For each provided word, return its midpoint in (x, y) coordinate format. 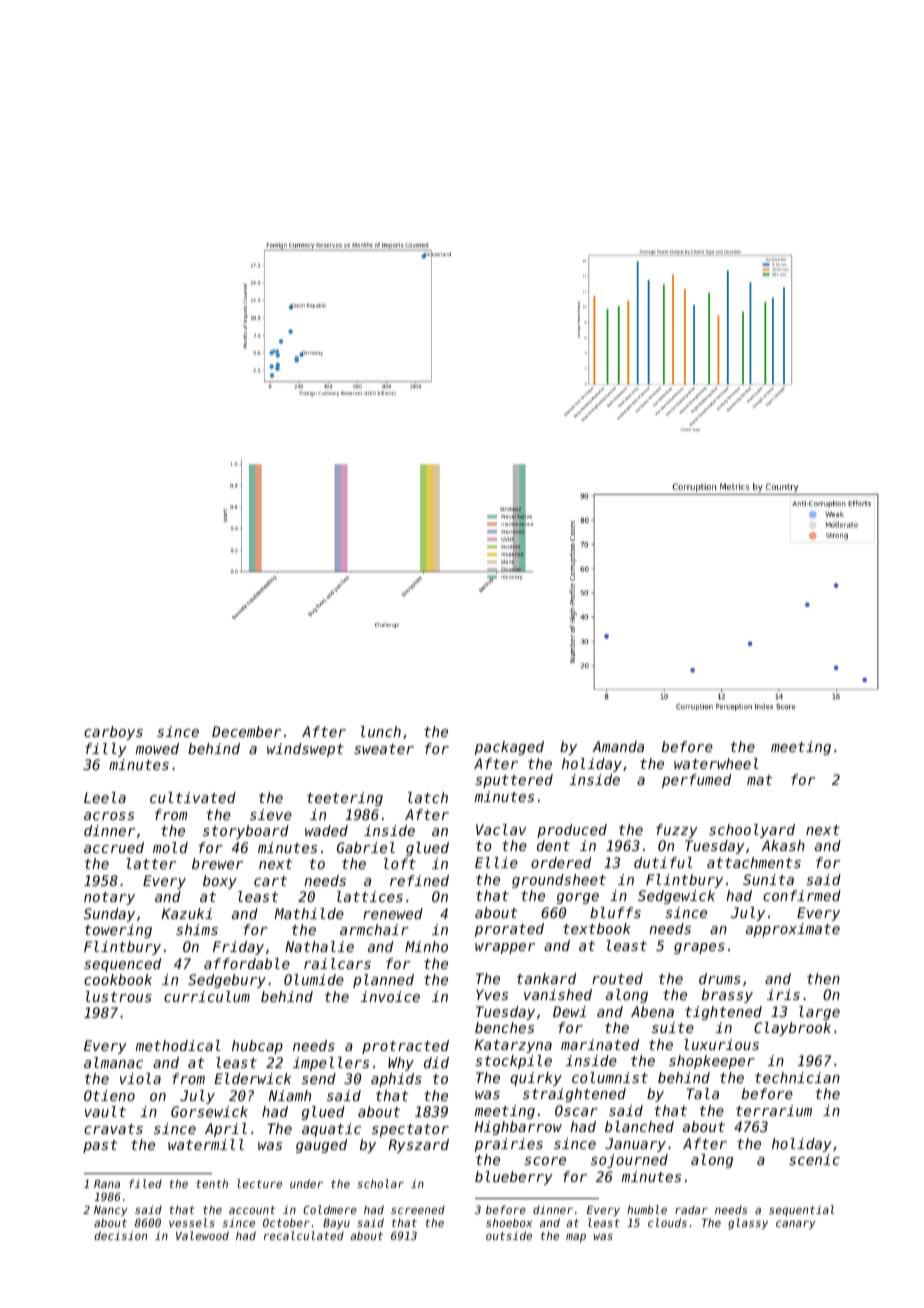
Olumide (314, 979)
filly (106, 750)
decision (120, 1235)
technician (797, 1077)
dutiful (663, 862)
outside (509, 1235)
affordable (247, 963)
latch (428, 797)
